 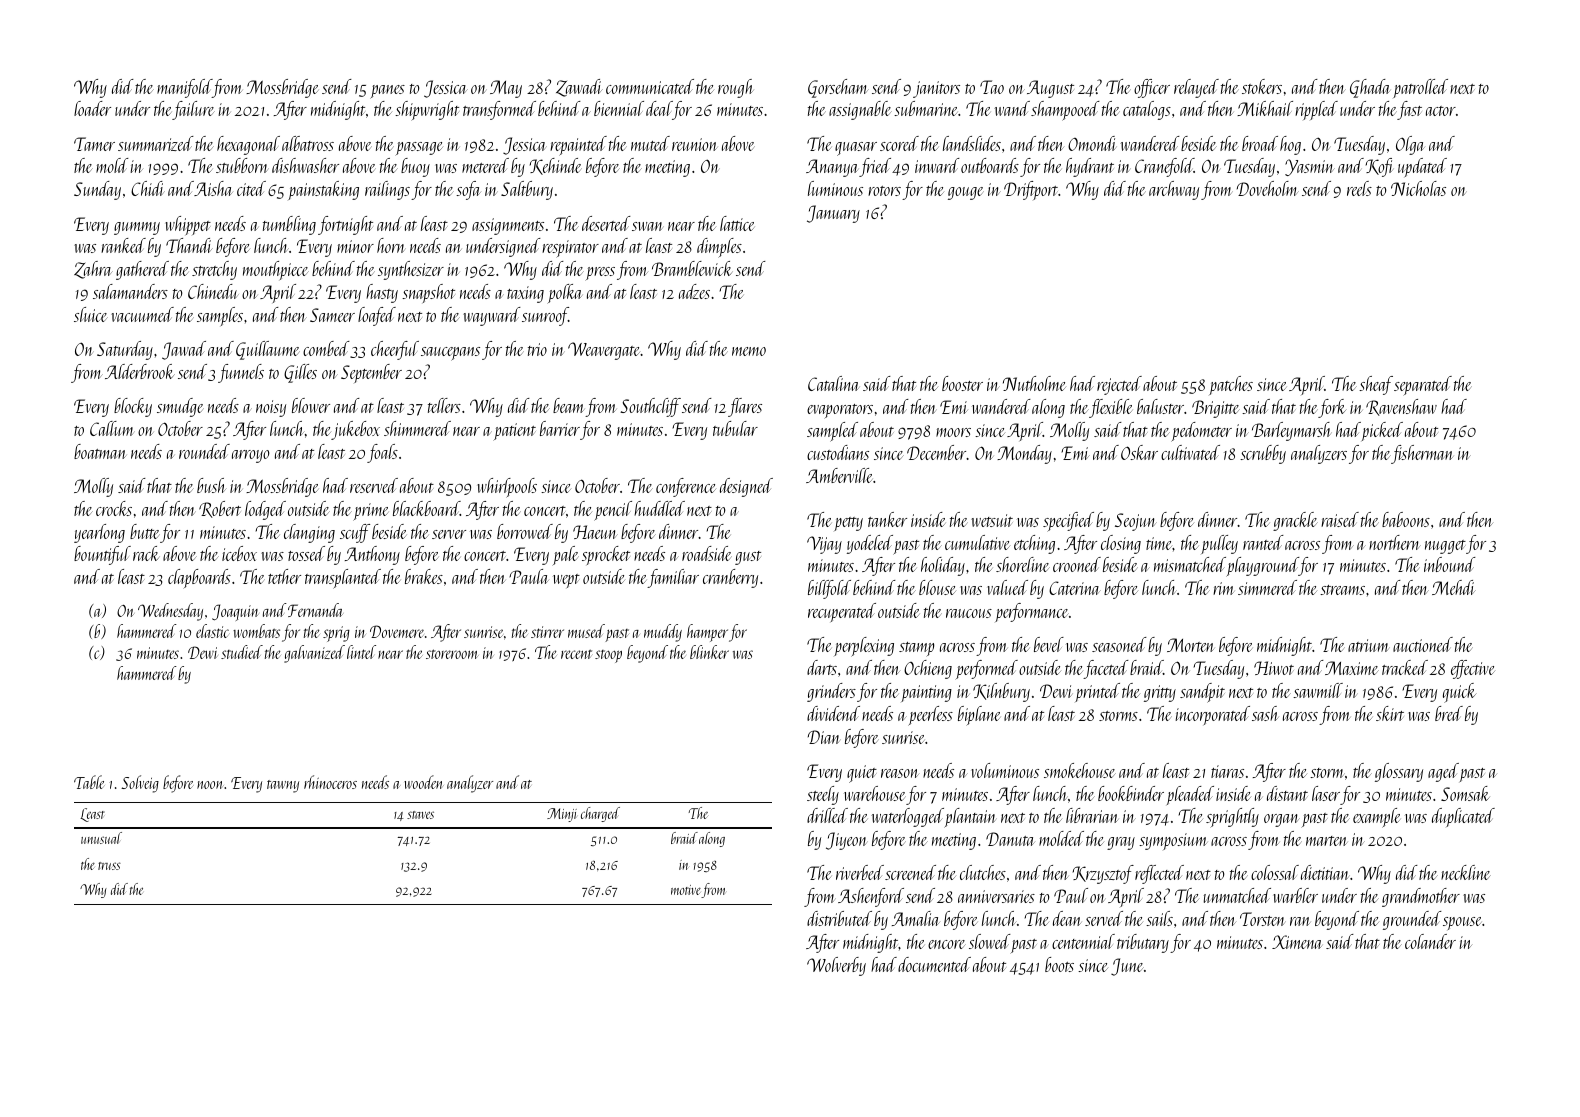 I want to click on sluice, so click(x=91, y=314).
